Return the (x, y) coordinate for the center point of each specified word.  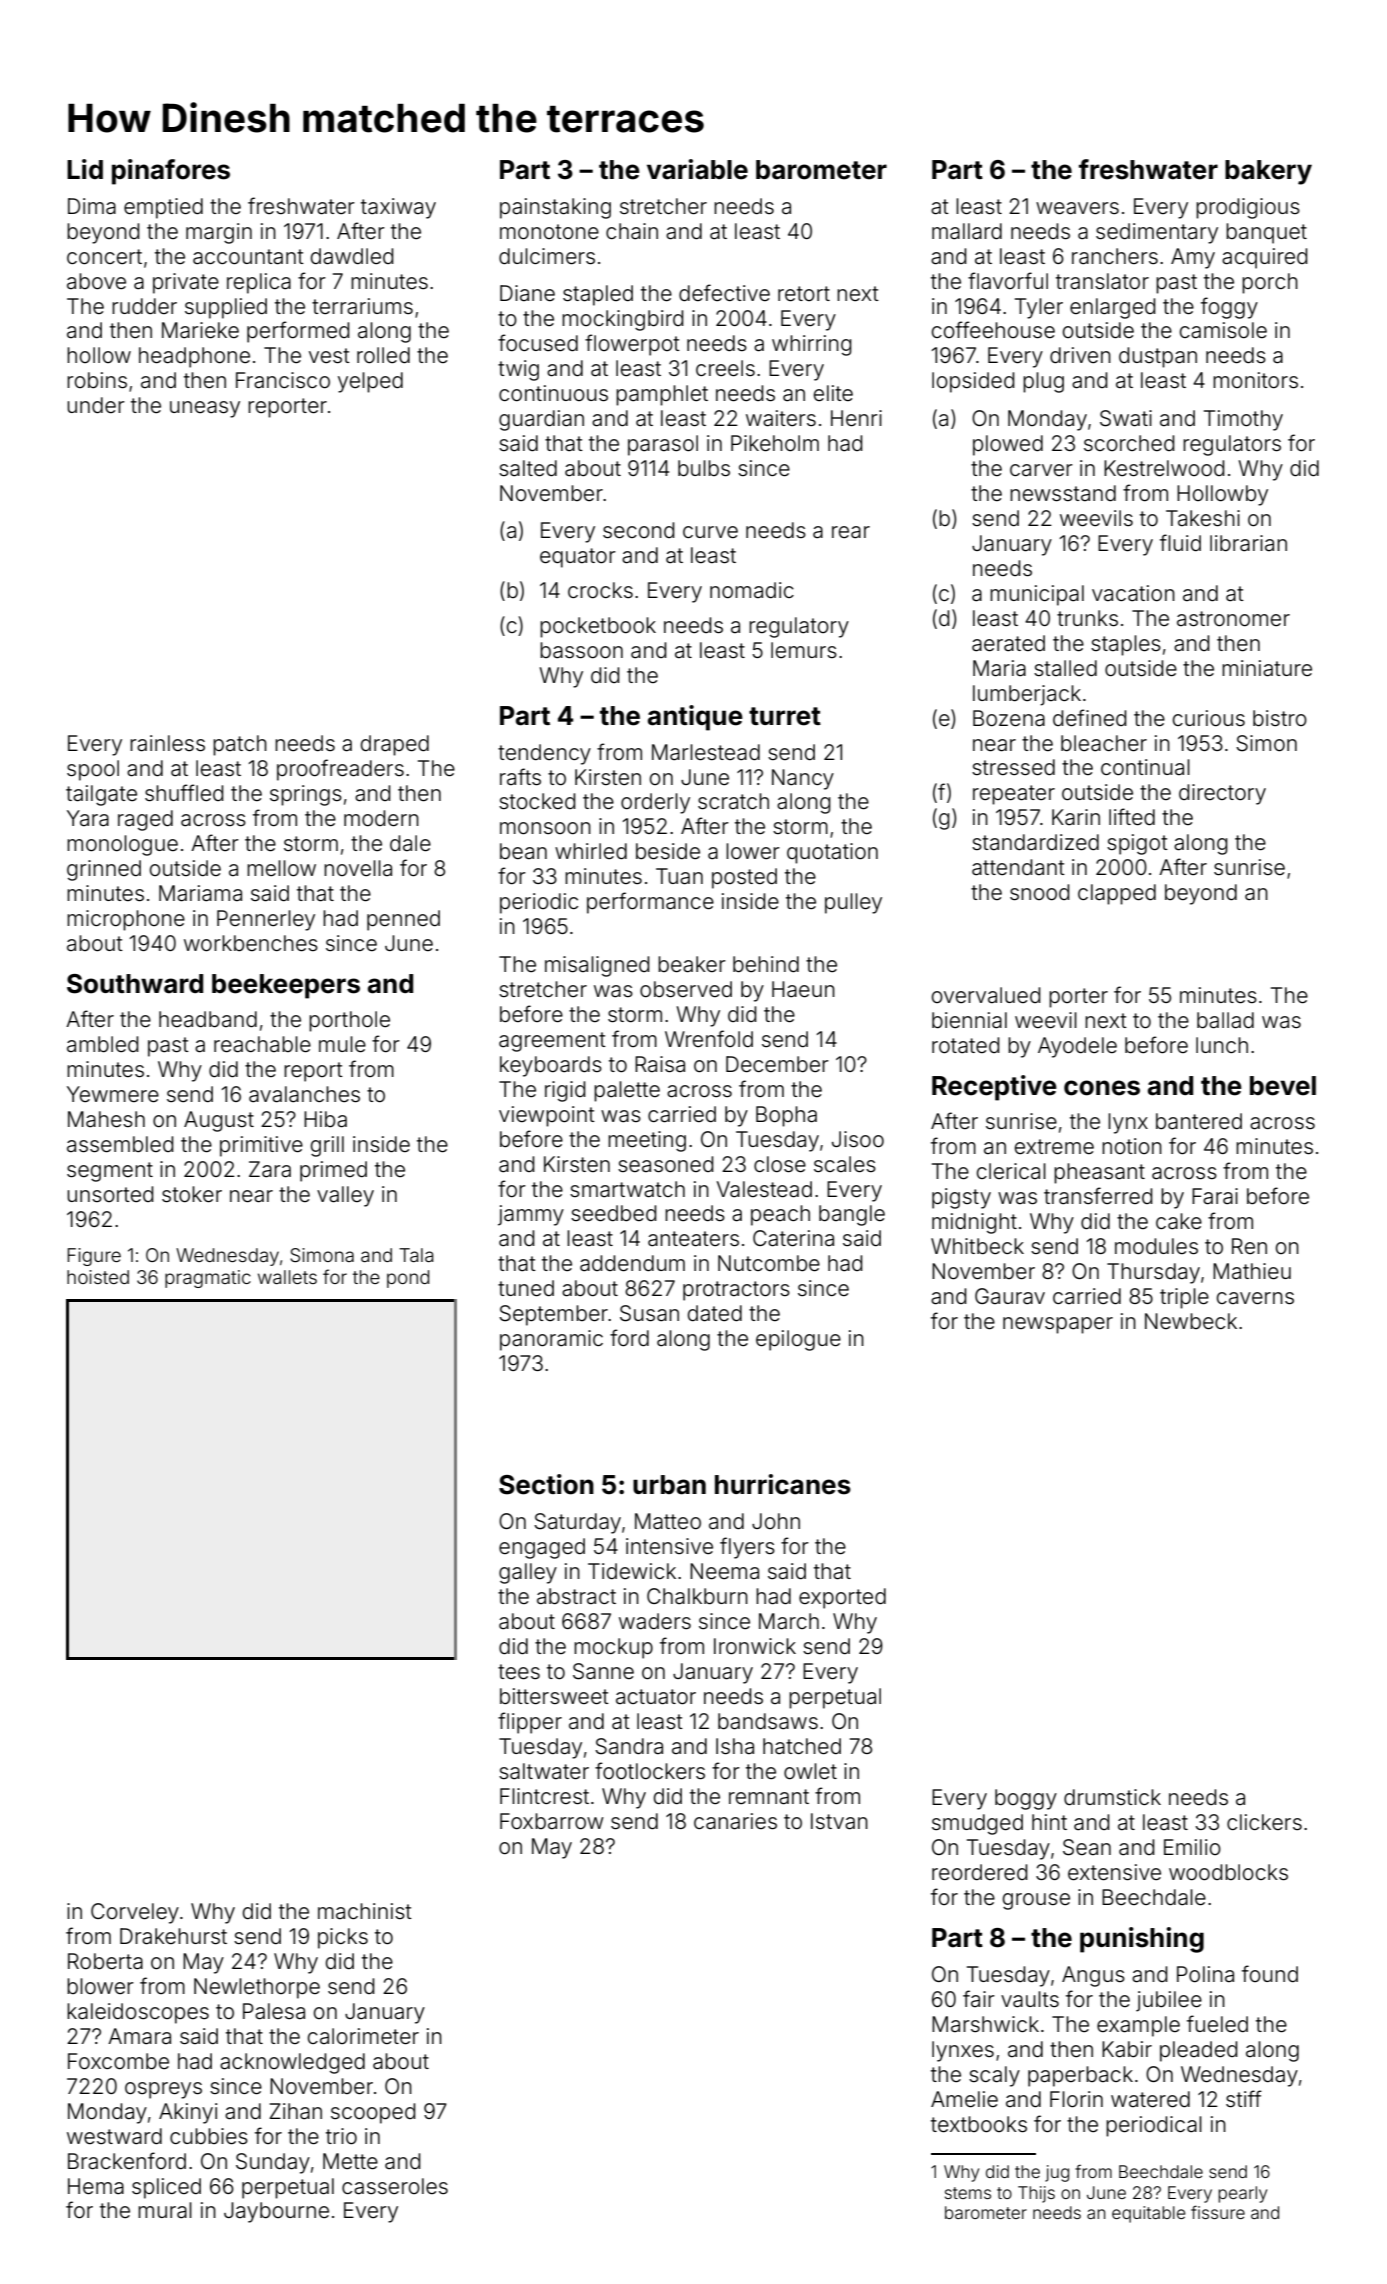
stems (968, 2193)
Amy (1193, 258)
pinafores (171, 172)
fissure (1218, 2212)
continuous (553, 393)
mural (165, 2210)
